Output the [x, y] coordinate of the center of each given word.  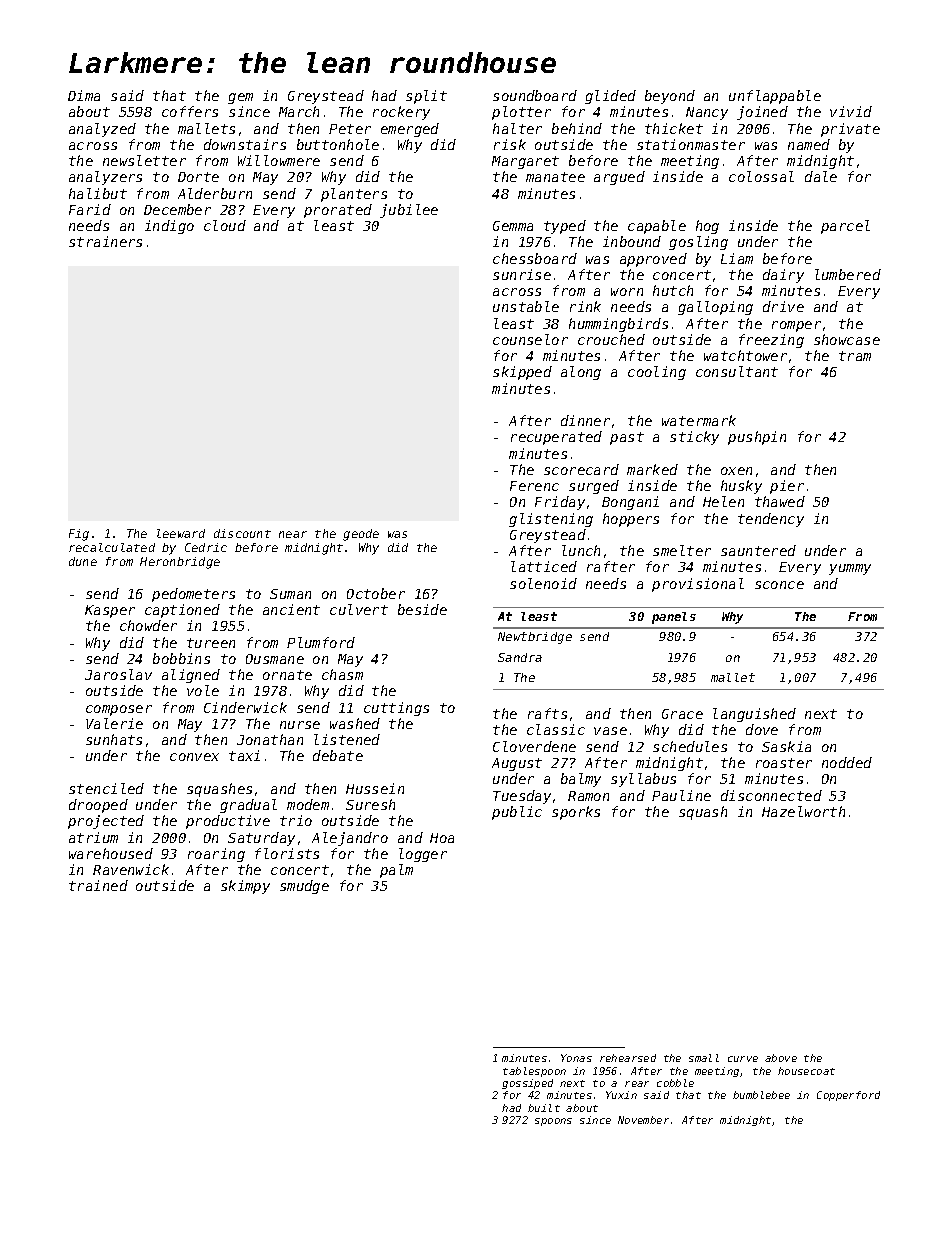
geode [361, 535]
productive [228, 822]
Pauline [681, 795]
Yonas [576, 1058]
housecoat [806, 1071]
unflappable [775, 97]
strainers [105, 241]
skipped [522, 373]
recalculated [112, 547]
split [426, 97]
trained [98, 885]
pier [787, 487]
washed [355, 723]
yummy [850, 569]
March [299, 111]
